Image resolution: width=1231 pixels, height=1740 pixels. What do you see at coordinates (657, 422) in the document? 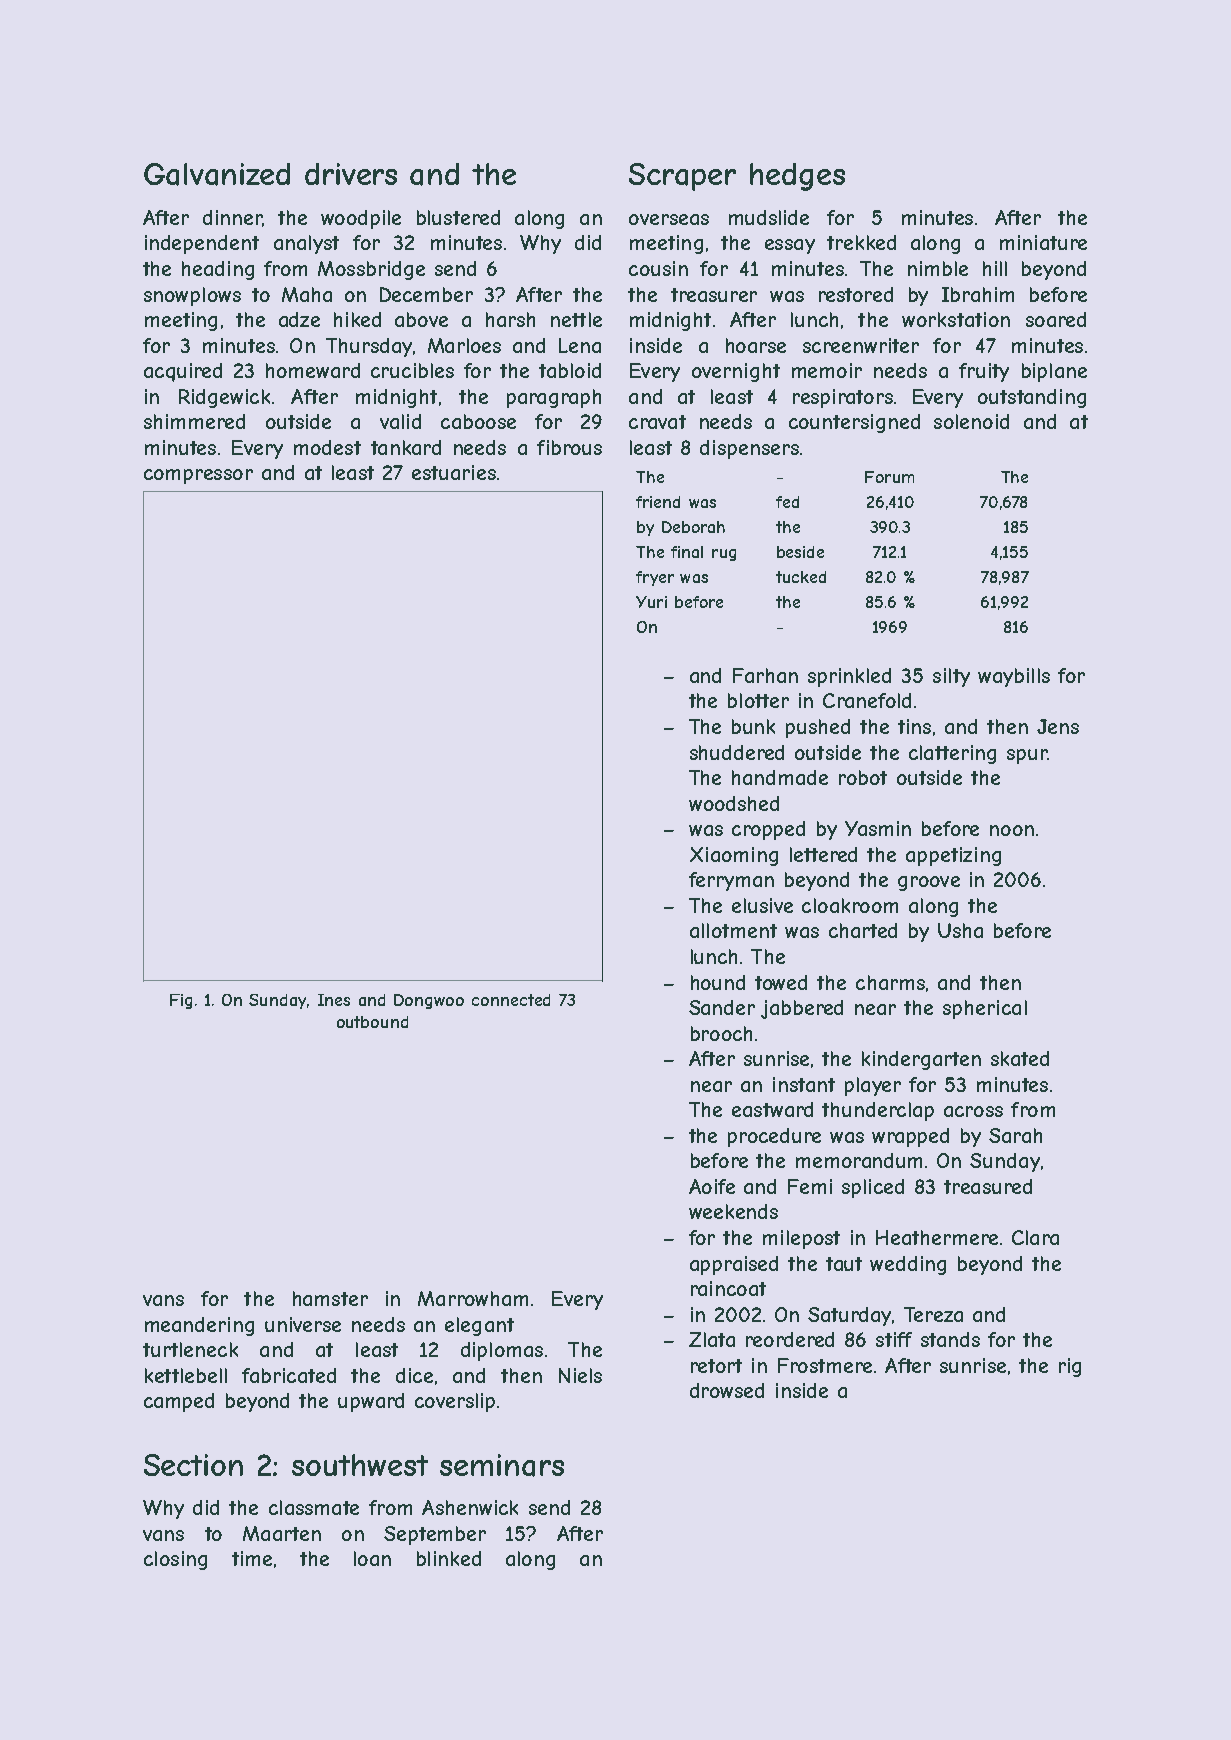
I see `cravat` at bounding box center [657, 422].
